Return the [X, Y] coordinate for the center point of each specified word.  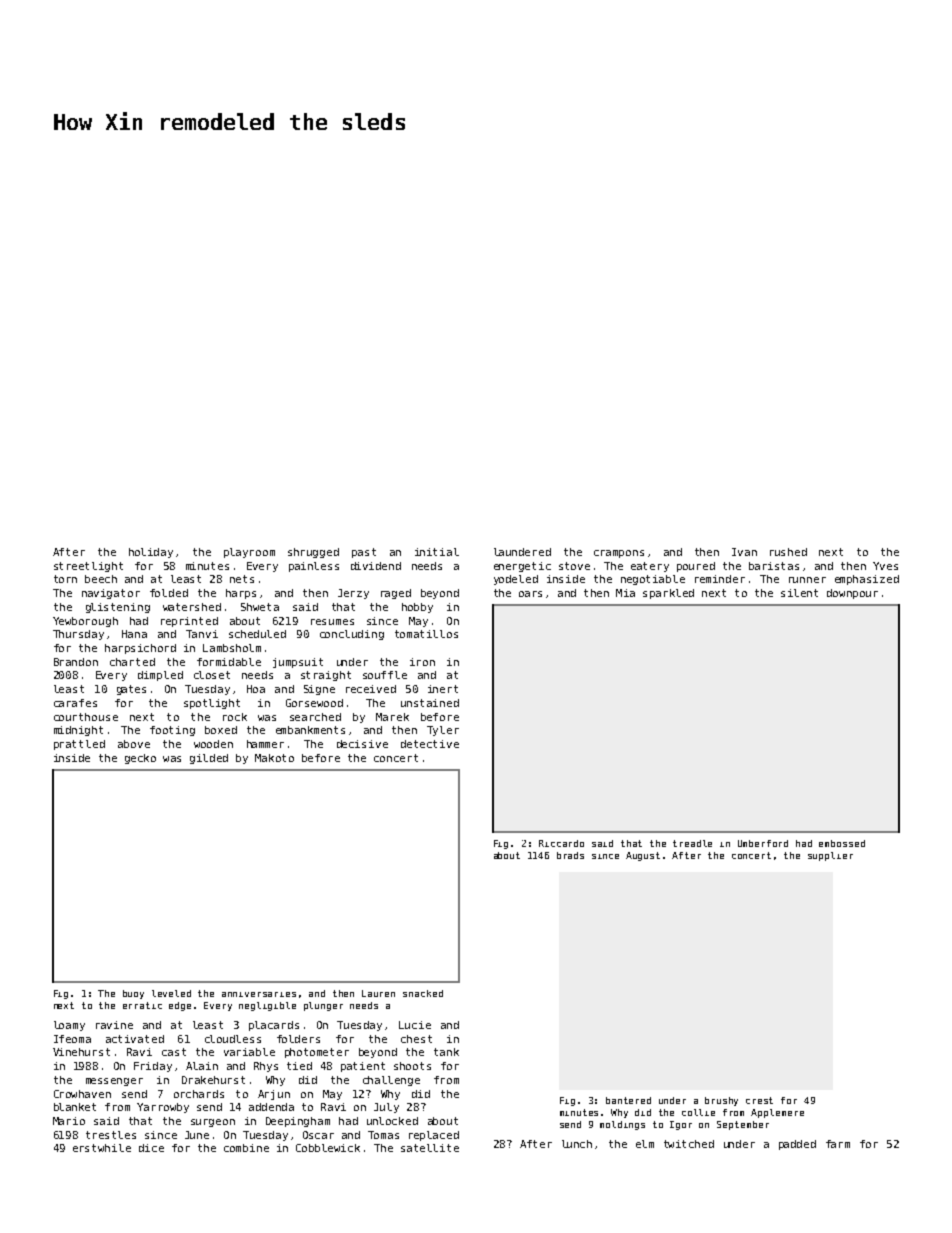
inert [443, 689]
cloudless [233, 1039]
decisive [362, 744]
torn [65, 579]
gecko [140, 759]
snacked [423, 993]
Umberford [763, 843]
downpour [852, 594]
